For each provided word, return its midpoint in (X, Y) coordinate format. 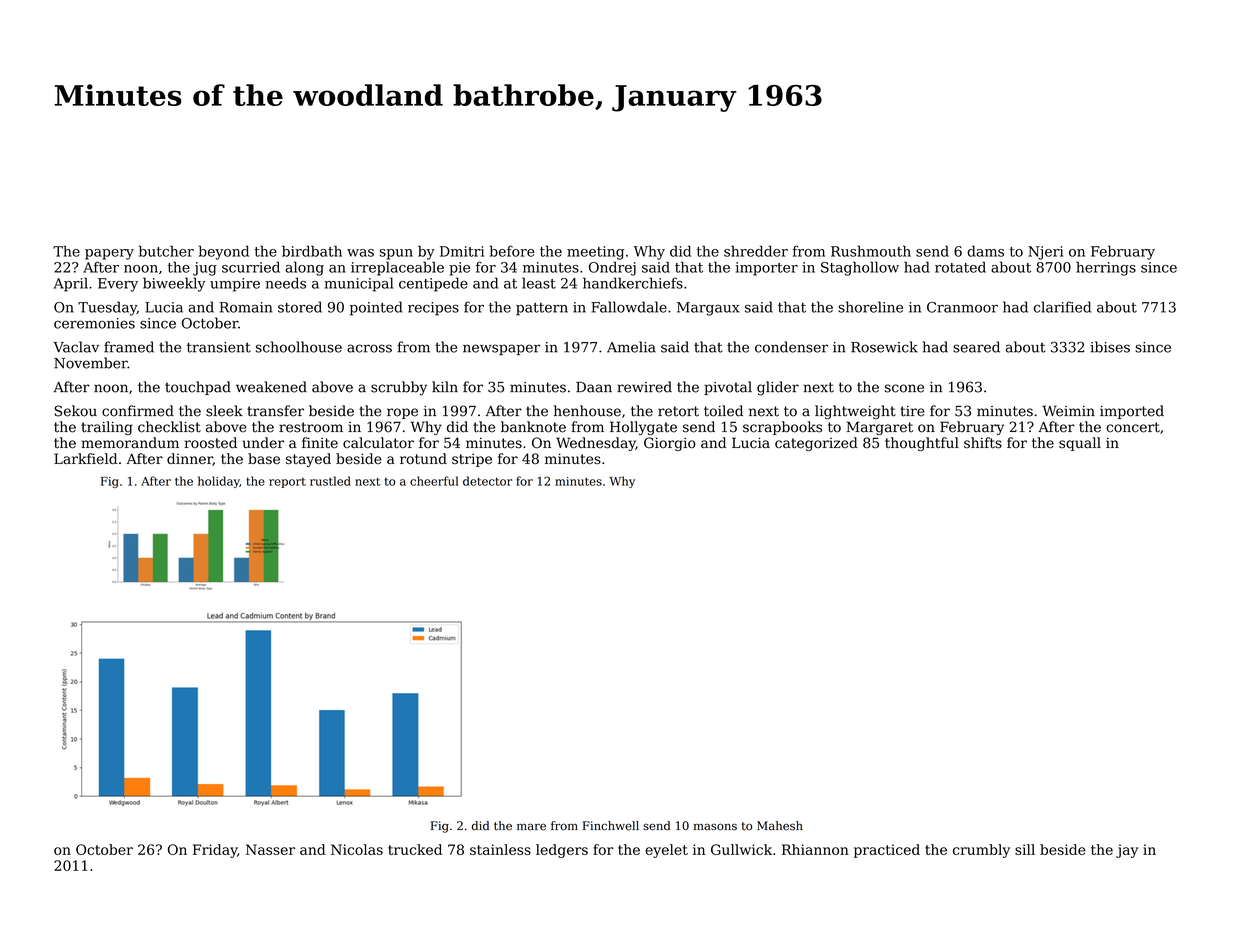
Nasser (270, 849)
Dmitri (462, 251)
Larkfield (85, 458)
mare (531, 827)
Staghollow (860, 268)
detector (487, 481)
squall (1080, 444)
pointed (376, 308)
